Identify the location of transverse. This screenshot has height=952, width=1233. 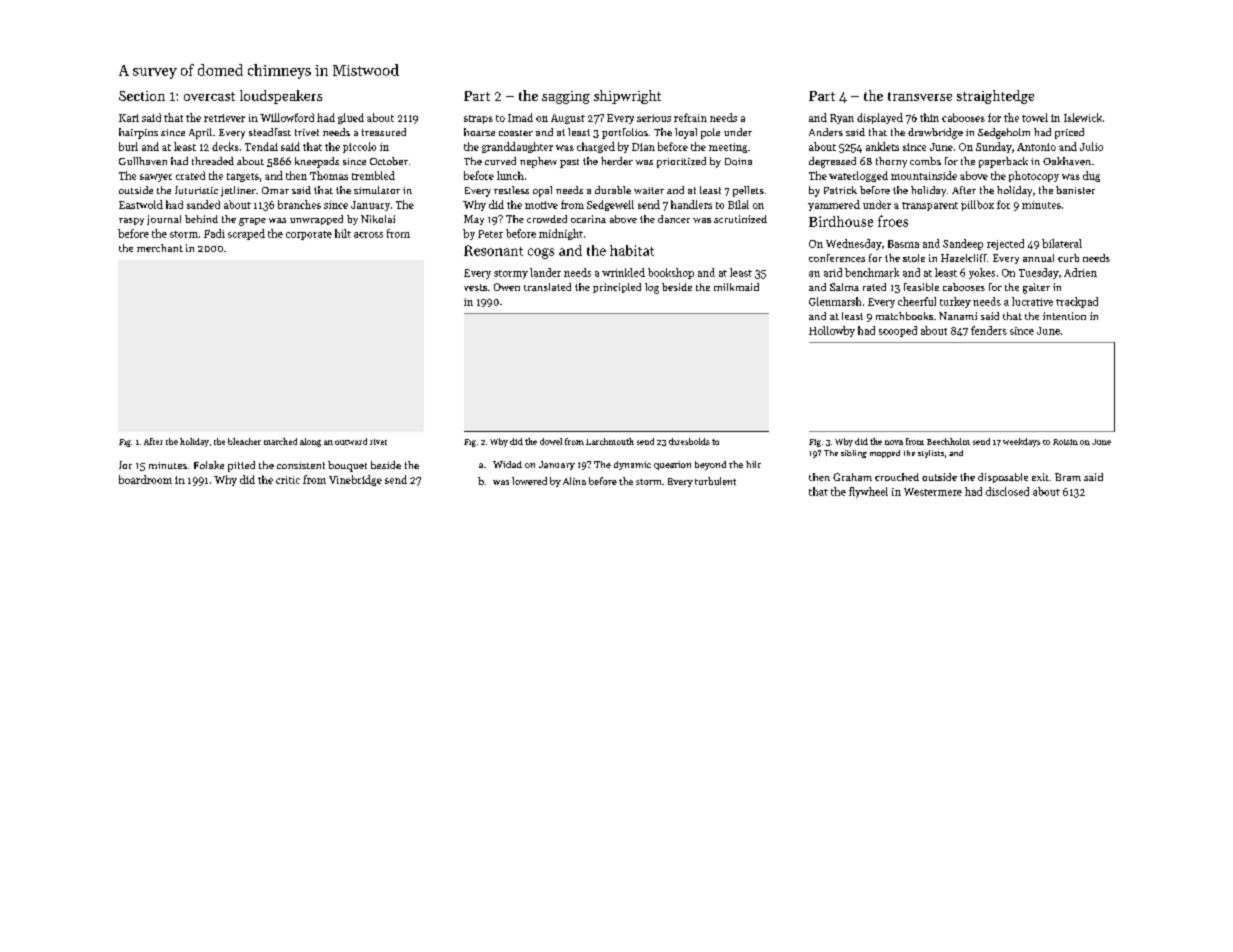
(920, 96).
